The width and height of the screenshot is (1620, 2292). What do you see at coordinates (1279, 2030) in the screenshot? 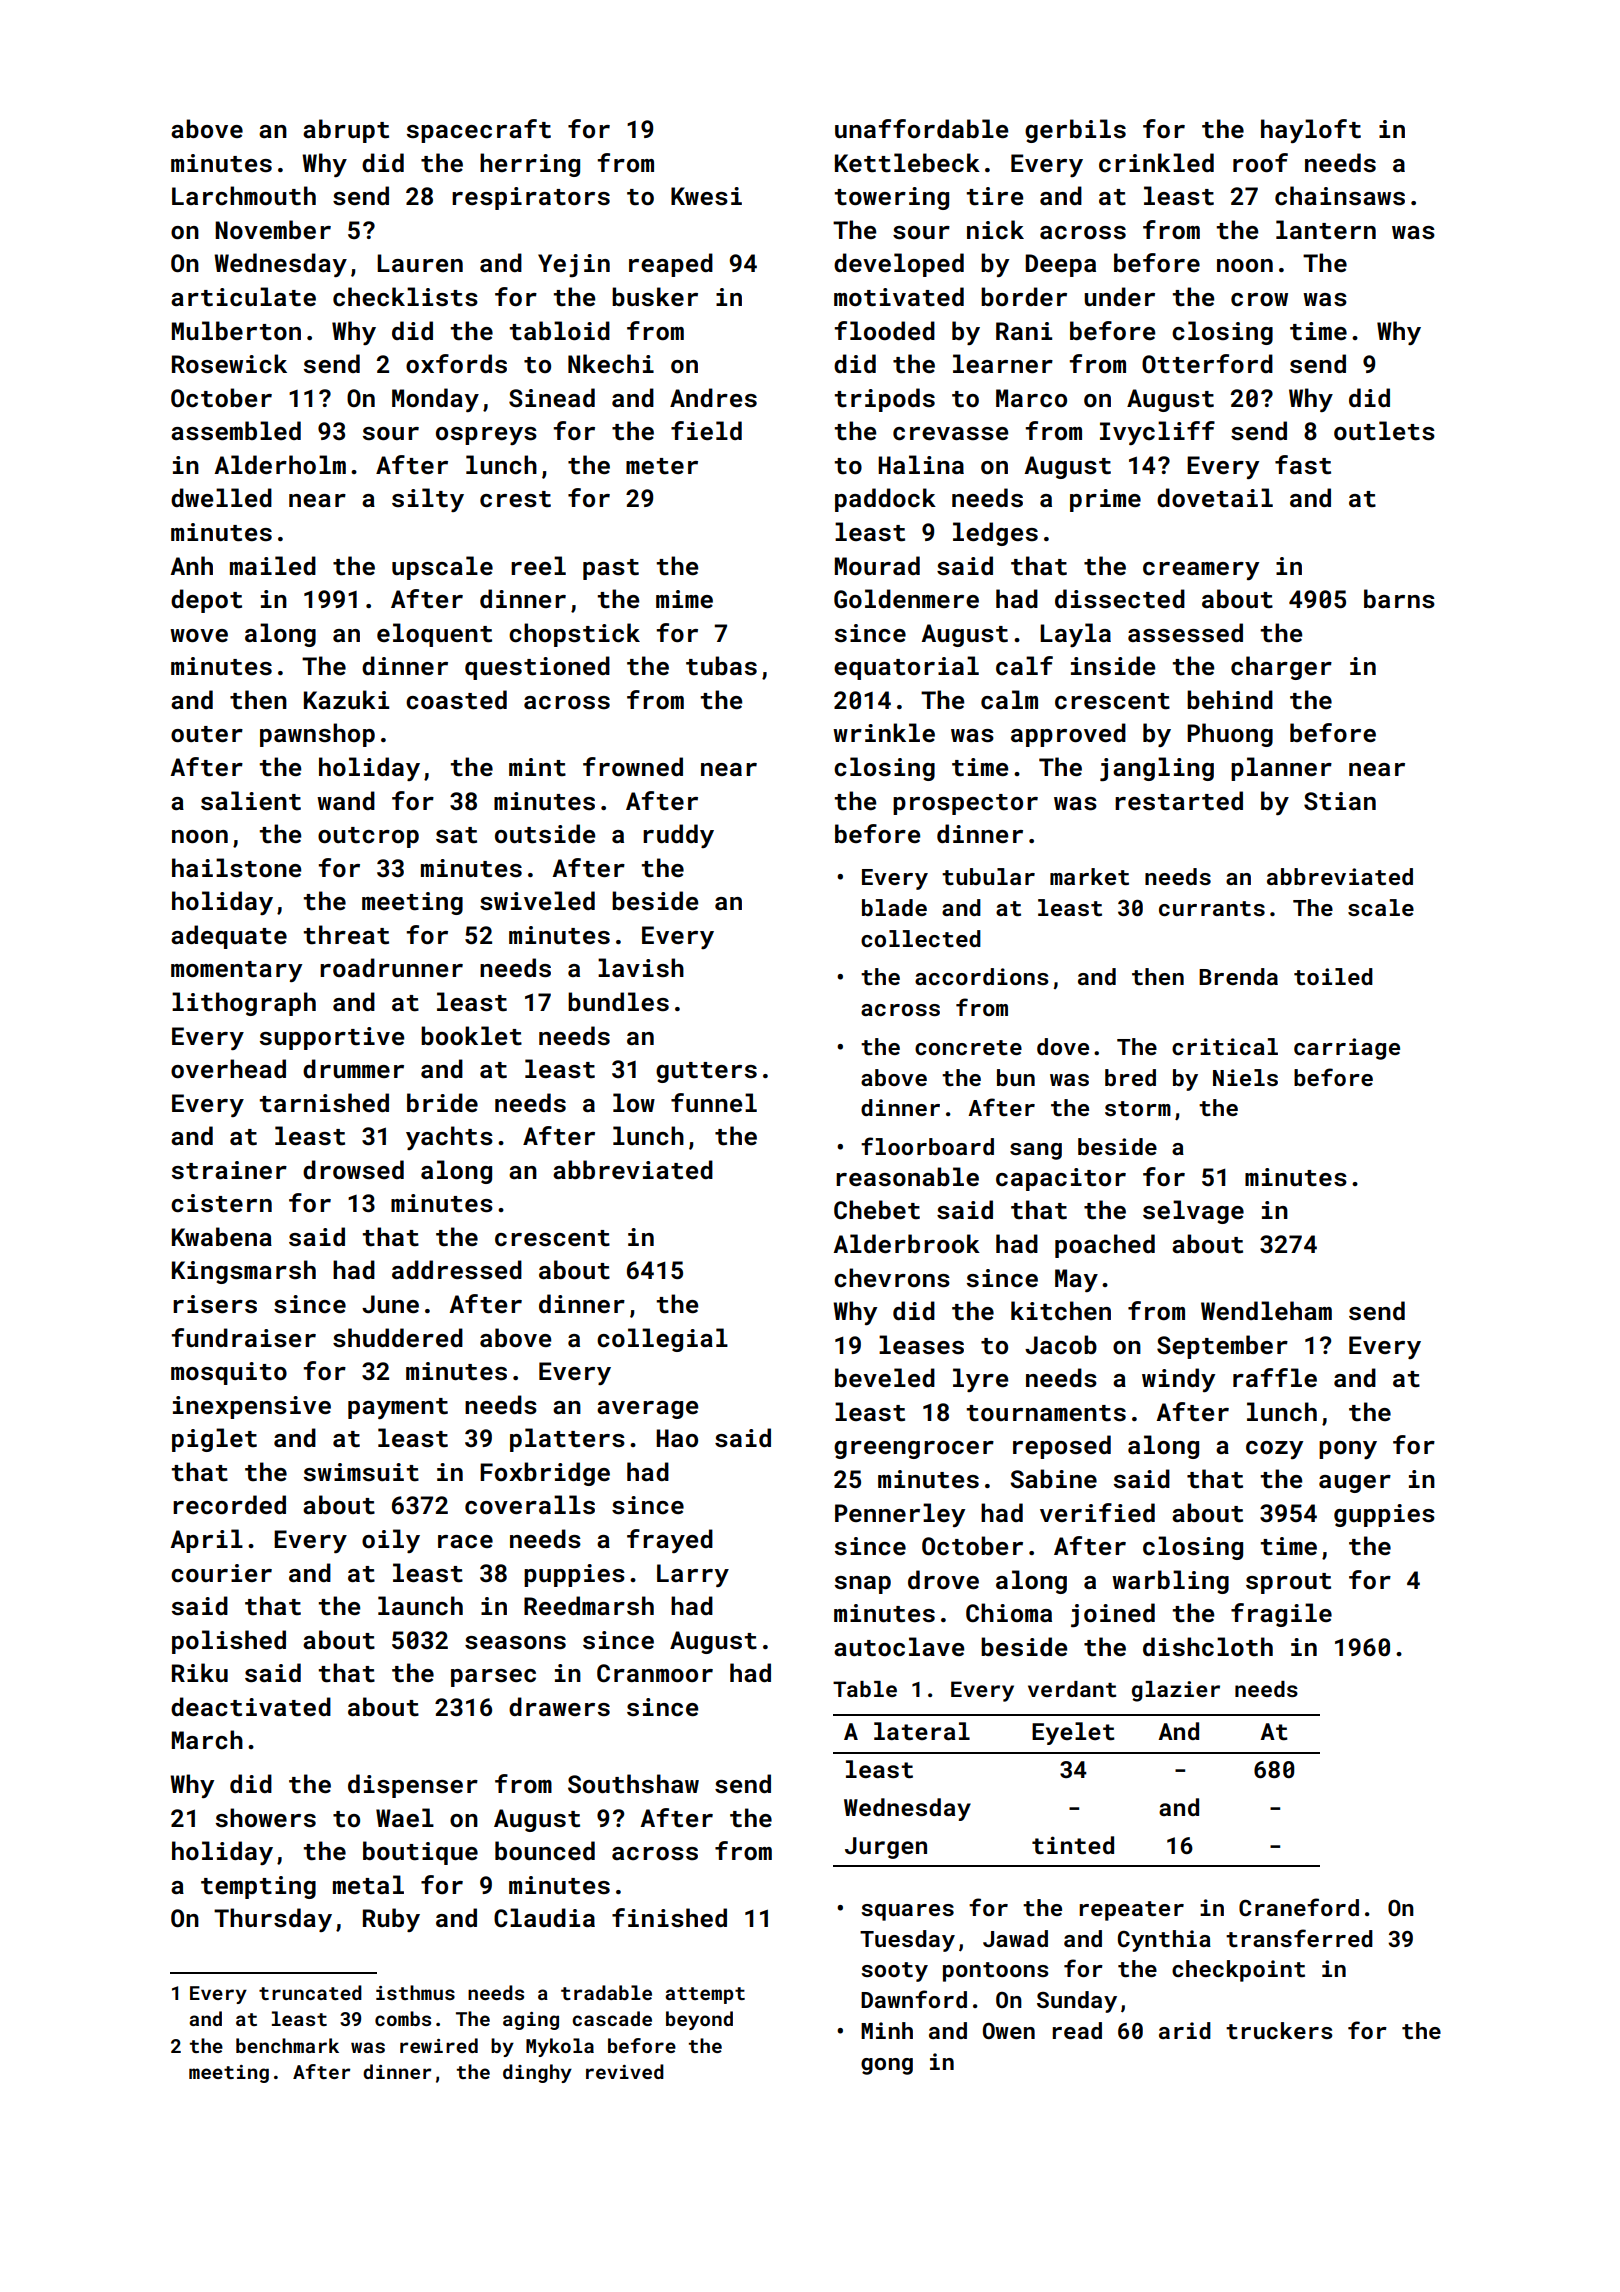
I see `truckers` at bounding box center [1279, 2030].
